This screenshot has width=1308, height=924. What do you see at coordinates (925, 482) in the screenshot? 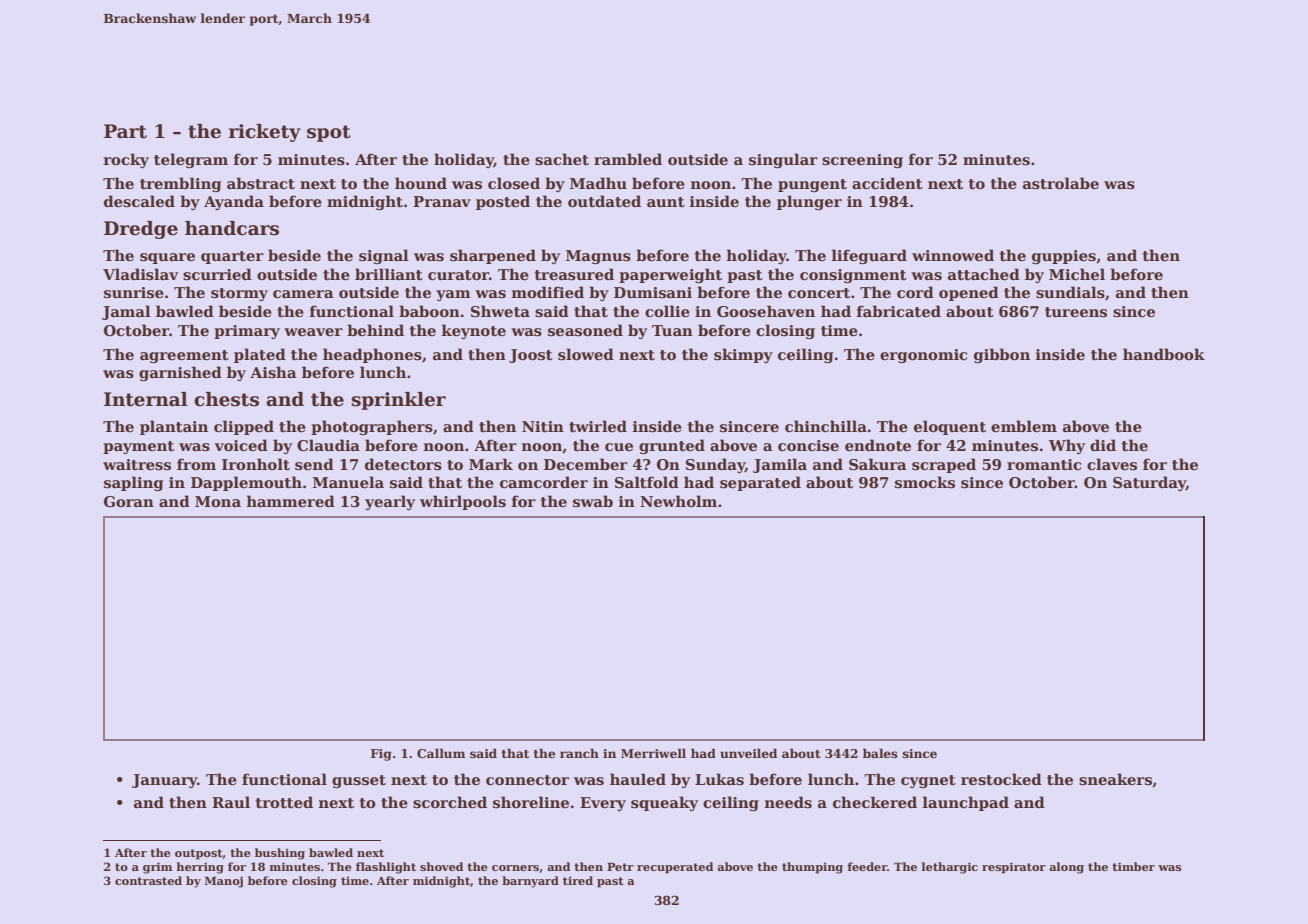
I see `smocks` at bounding box center [925, 482].
